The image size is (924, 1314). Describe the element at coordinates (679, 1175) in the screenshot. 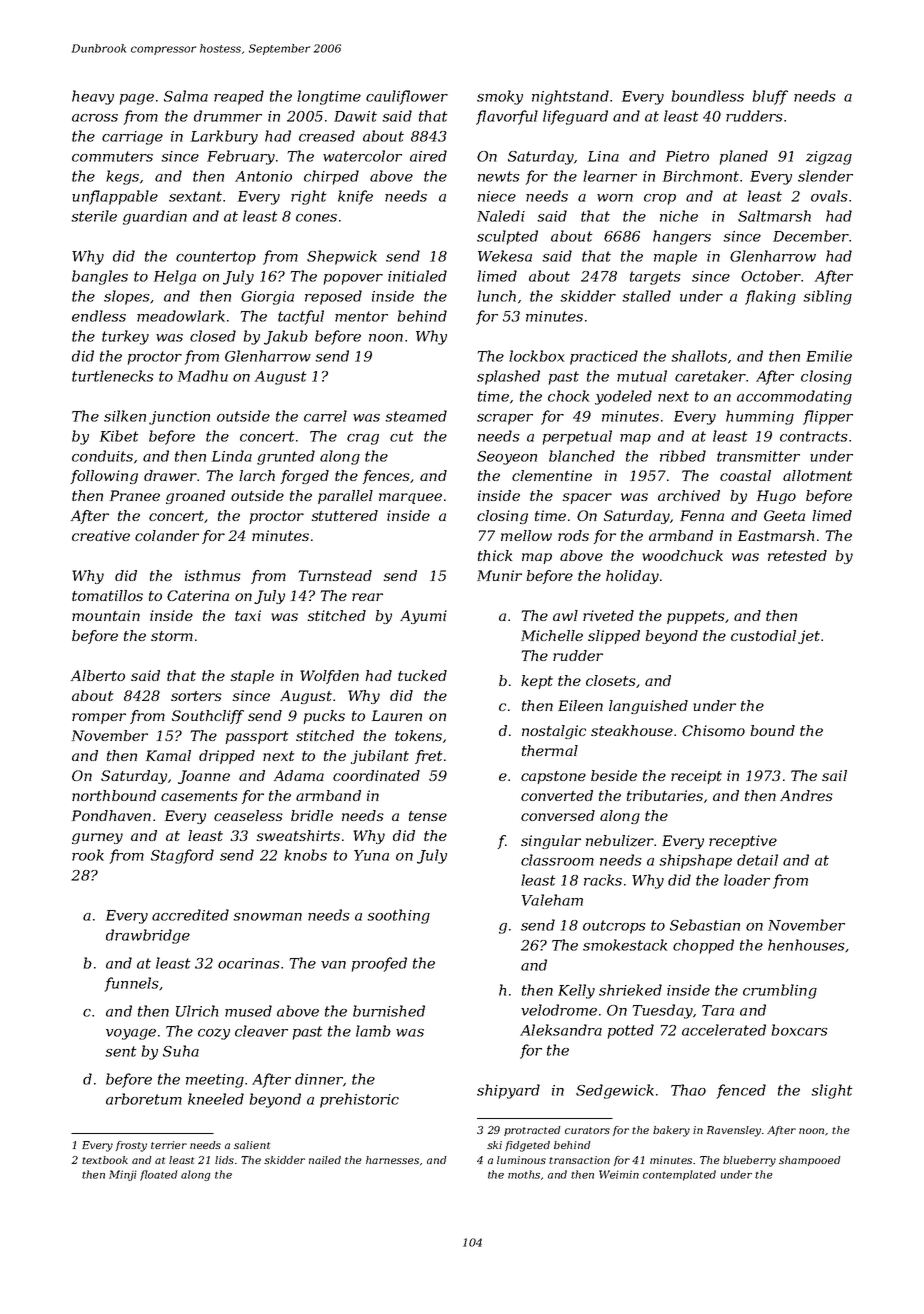

I see `contemplated` at that location.
